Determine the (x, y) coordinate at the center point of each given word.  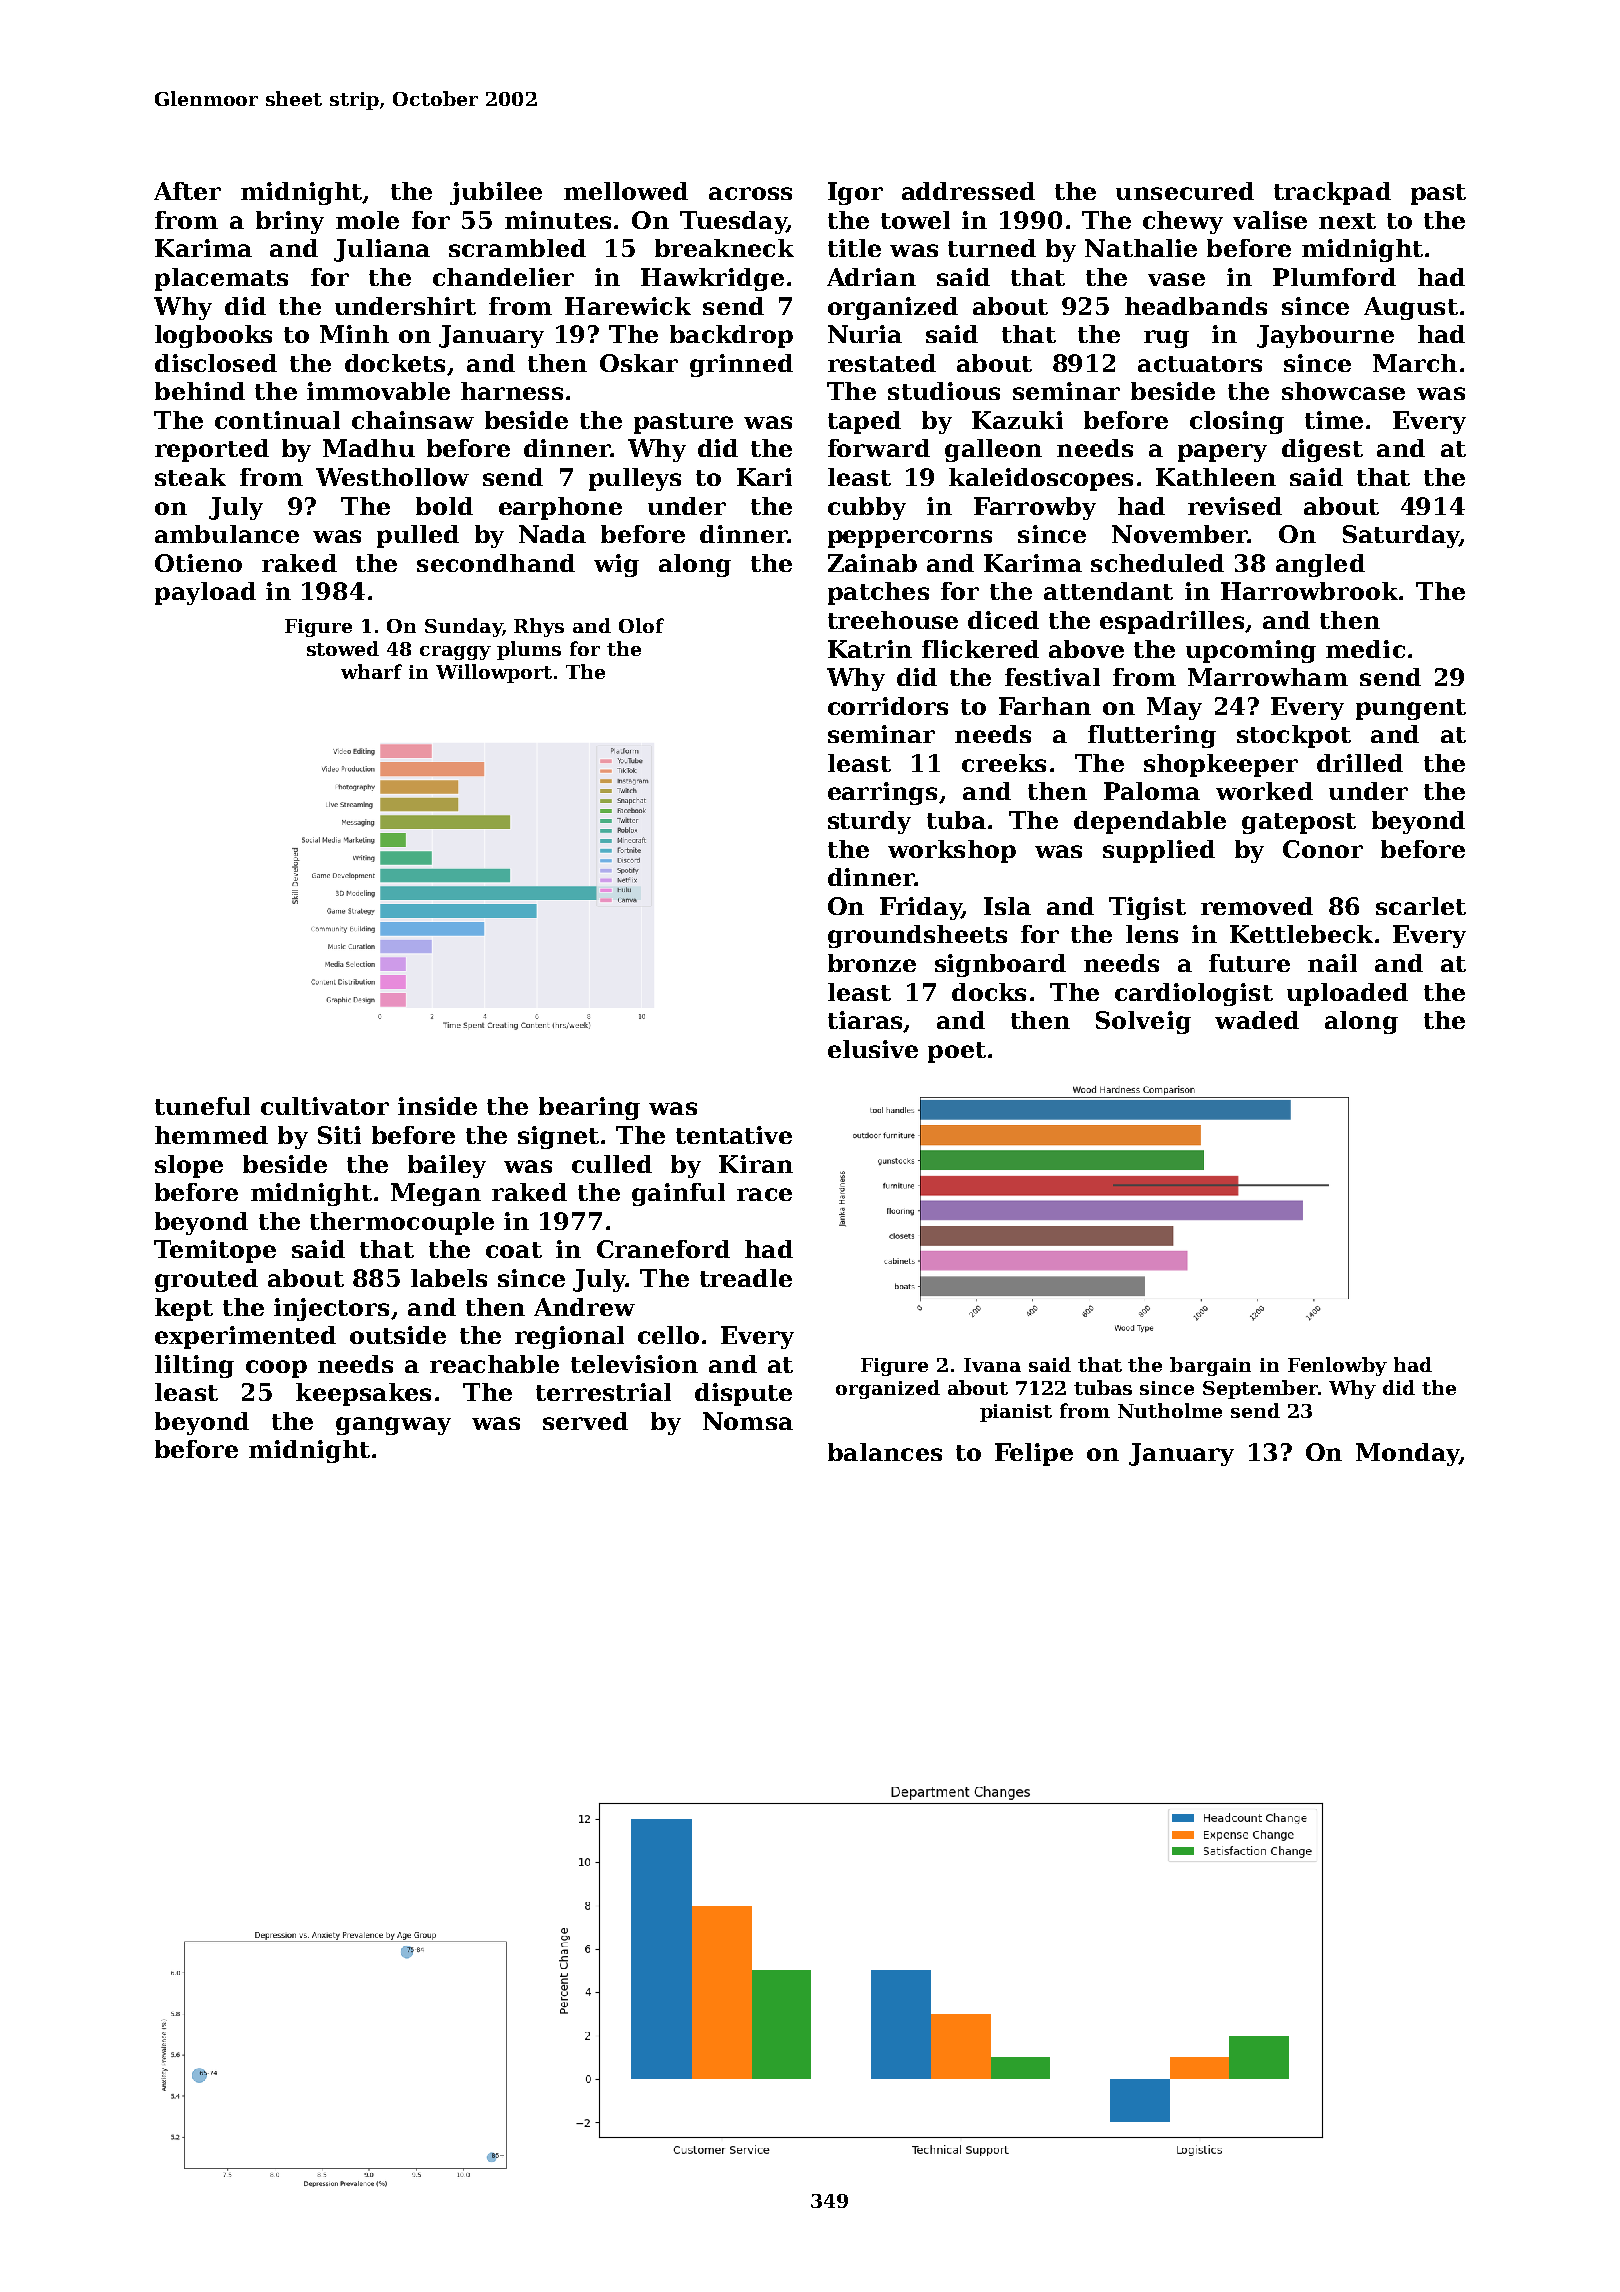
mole (367, 220)
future (1249, 963)
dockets (395, 363)
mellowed (626, 191)
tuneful (202, 1106)
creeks (1004, 763)
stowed (343, 648)
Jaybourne (1325, 336)
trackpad (1332, 193)
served (585, 1421)
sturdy (869, 822)
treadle (746, 1278)
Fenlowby (1337, 1366)
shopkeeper (1221, 765)
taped (864, 422)
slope (189, 1166)
